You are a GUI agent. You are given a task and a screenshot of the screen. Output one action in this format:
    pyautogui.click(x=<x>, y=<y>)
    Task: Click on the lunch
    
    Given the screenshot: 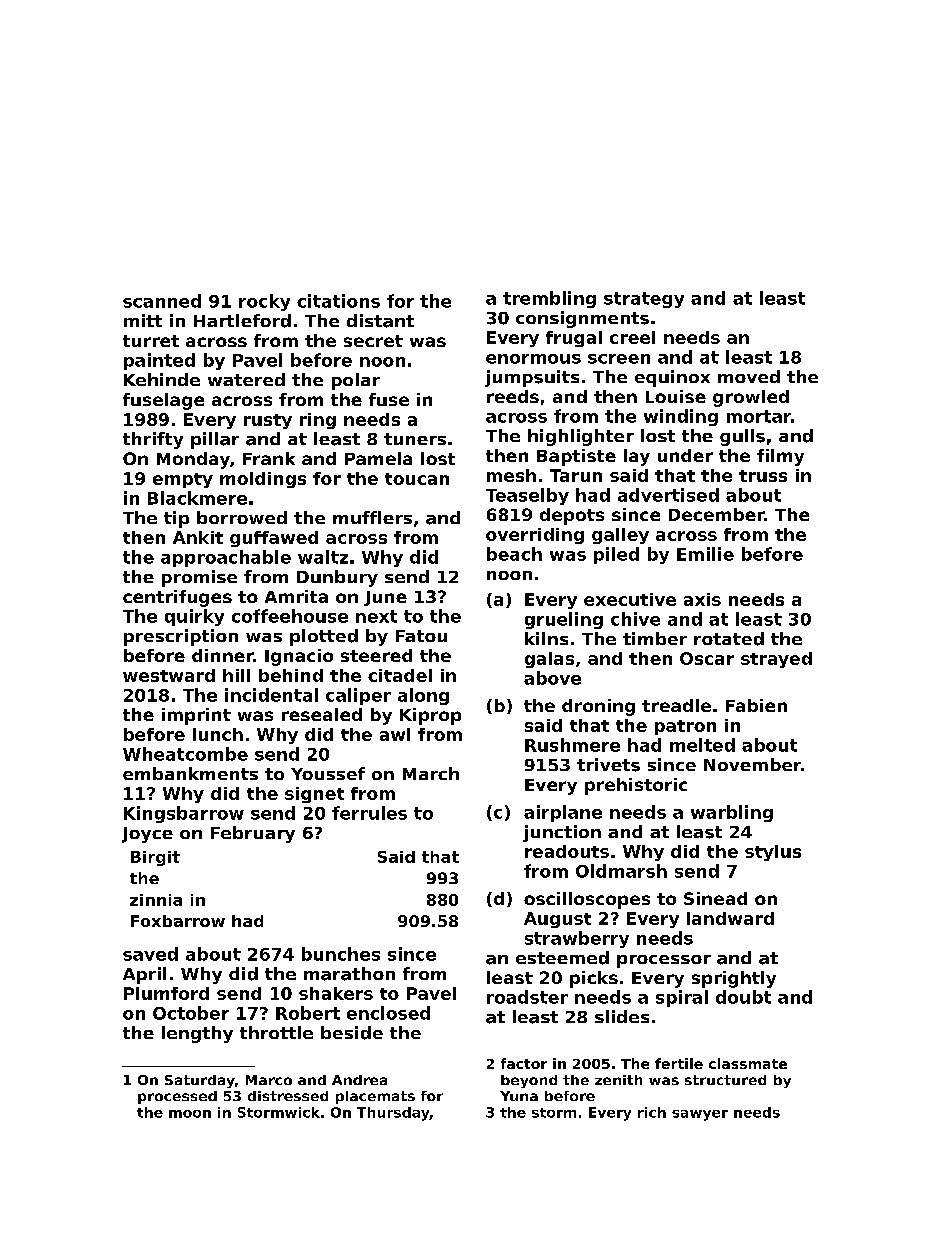 What is the action you would take?
    pyautogui.click(x=218, y=734)
